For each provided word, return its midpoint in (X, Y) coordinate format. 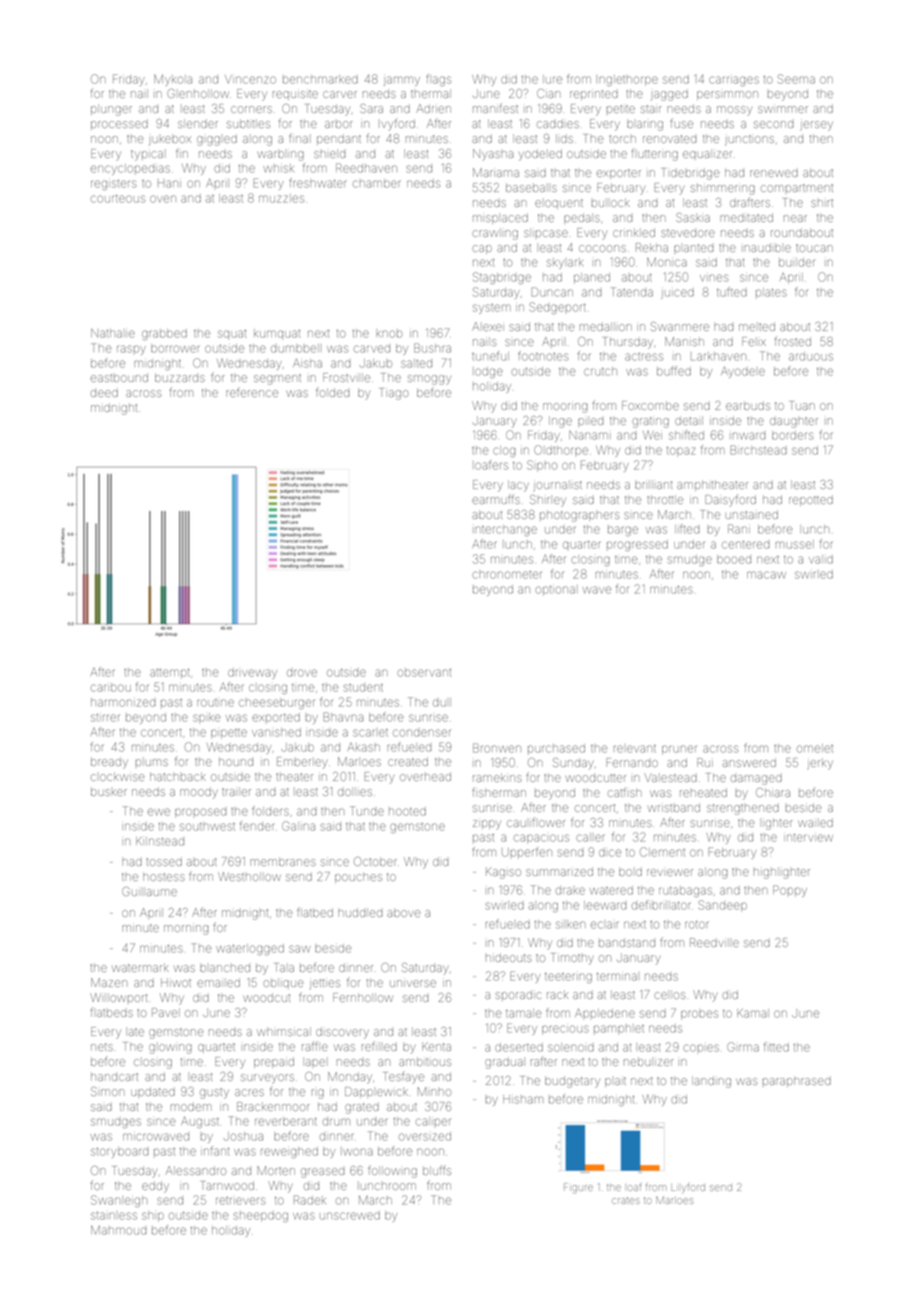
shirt (822, 203)
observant (424, 672)
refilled (379, 1046)
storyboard (120, 1152)
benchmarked (320, 79)
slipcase (546, 232)
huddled (360, 912)
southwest (207, 826)
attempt (170, 674)
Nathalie (113, 333)
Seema (796, 79)
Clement (662, 852)
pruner (679, 750)
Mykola (173, 80)
